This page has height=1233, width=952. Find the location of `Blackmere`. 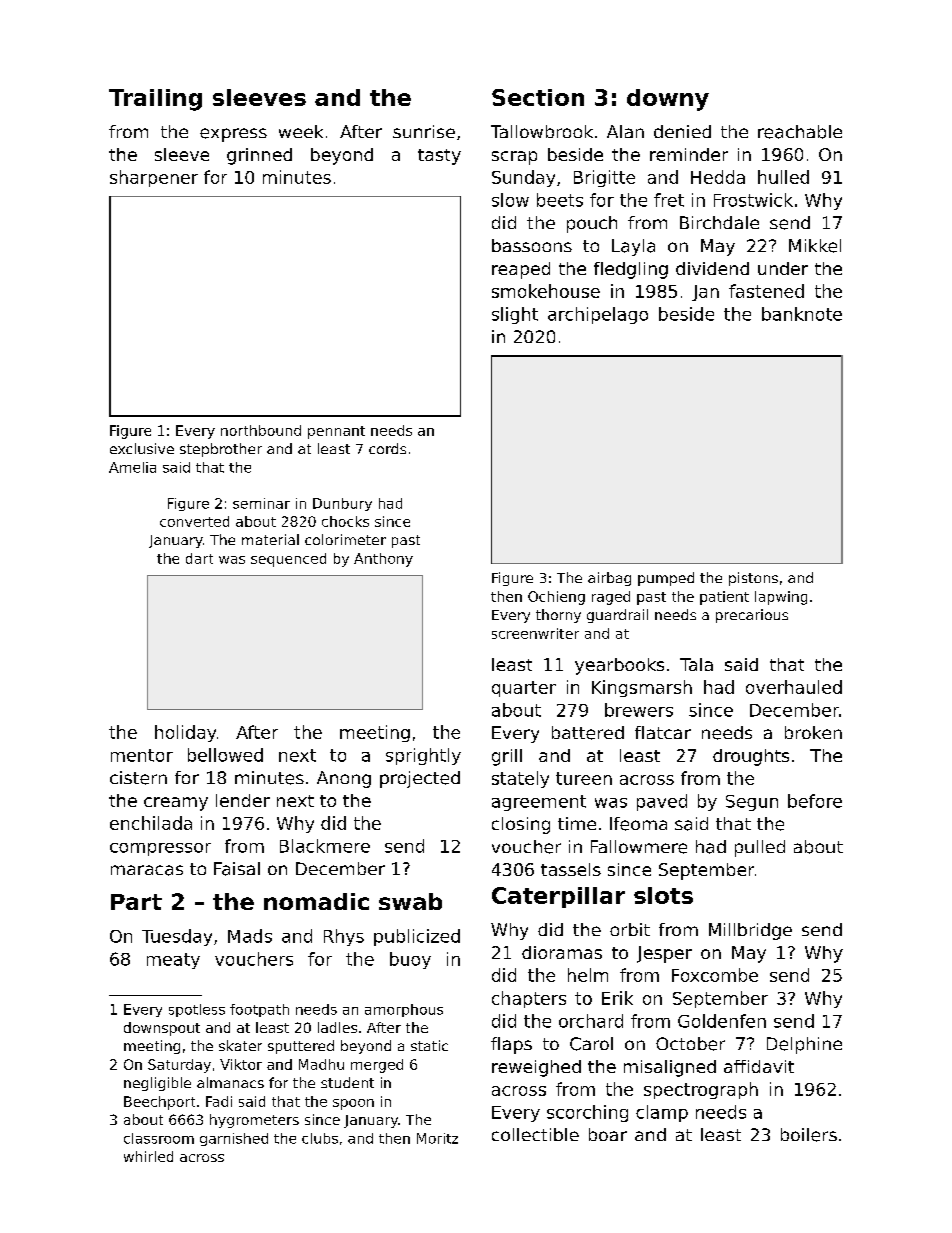

Blackmere is located at coordinates (325, 846).
